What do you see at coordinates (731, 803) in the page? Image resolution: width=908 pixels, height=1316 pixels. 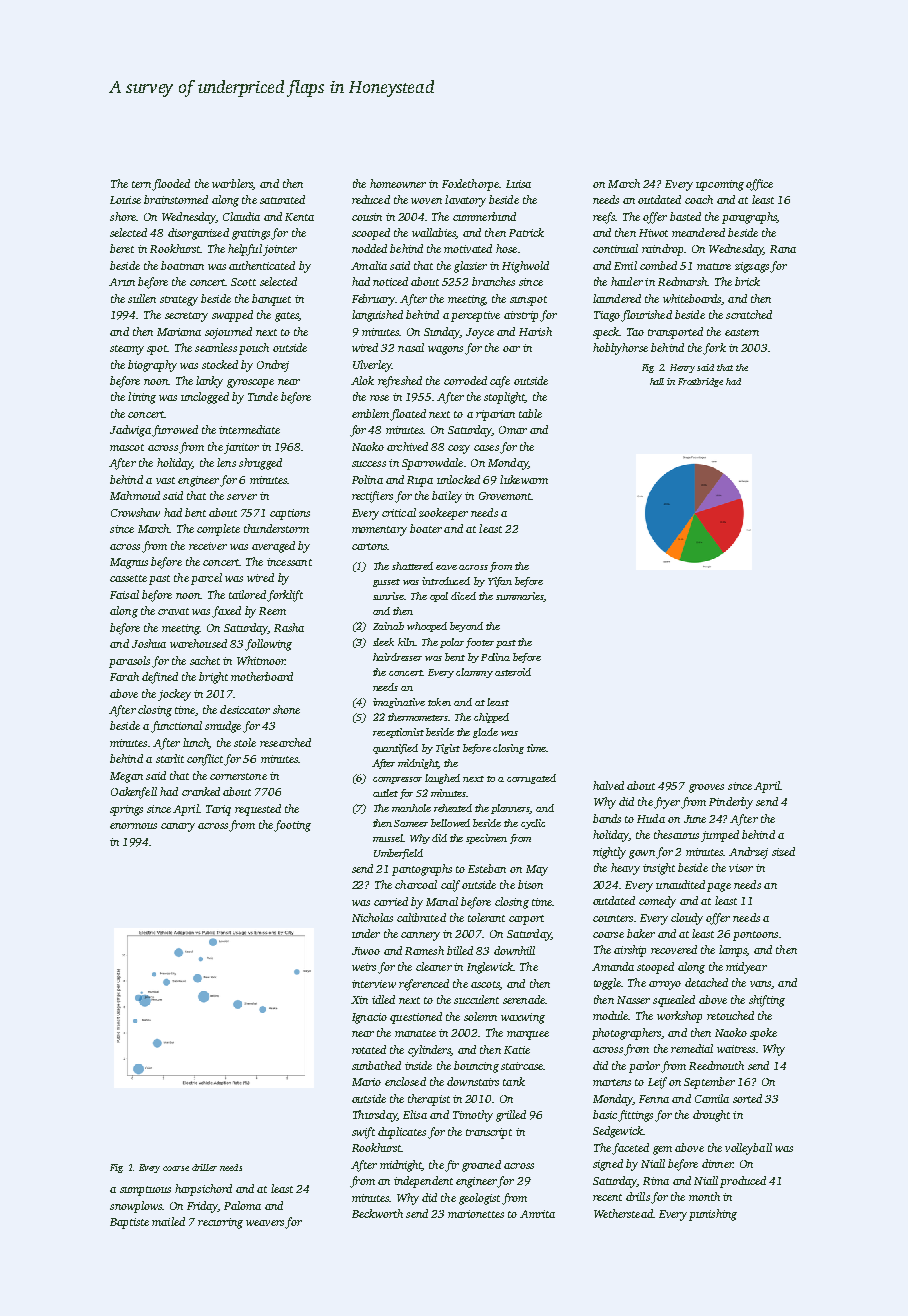 I see `Pinderby` at bounding box center [731, 803].
